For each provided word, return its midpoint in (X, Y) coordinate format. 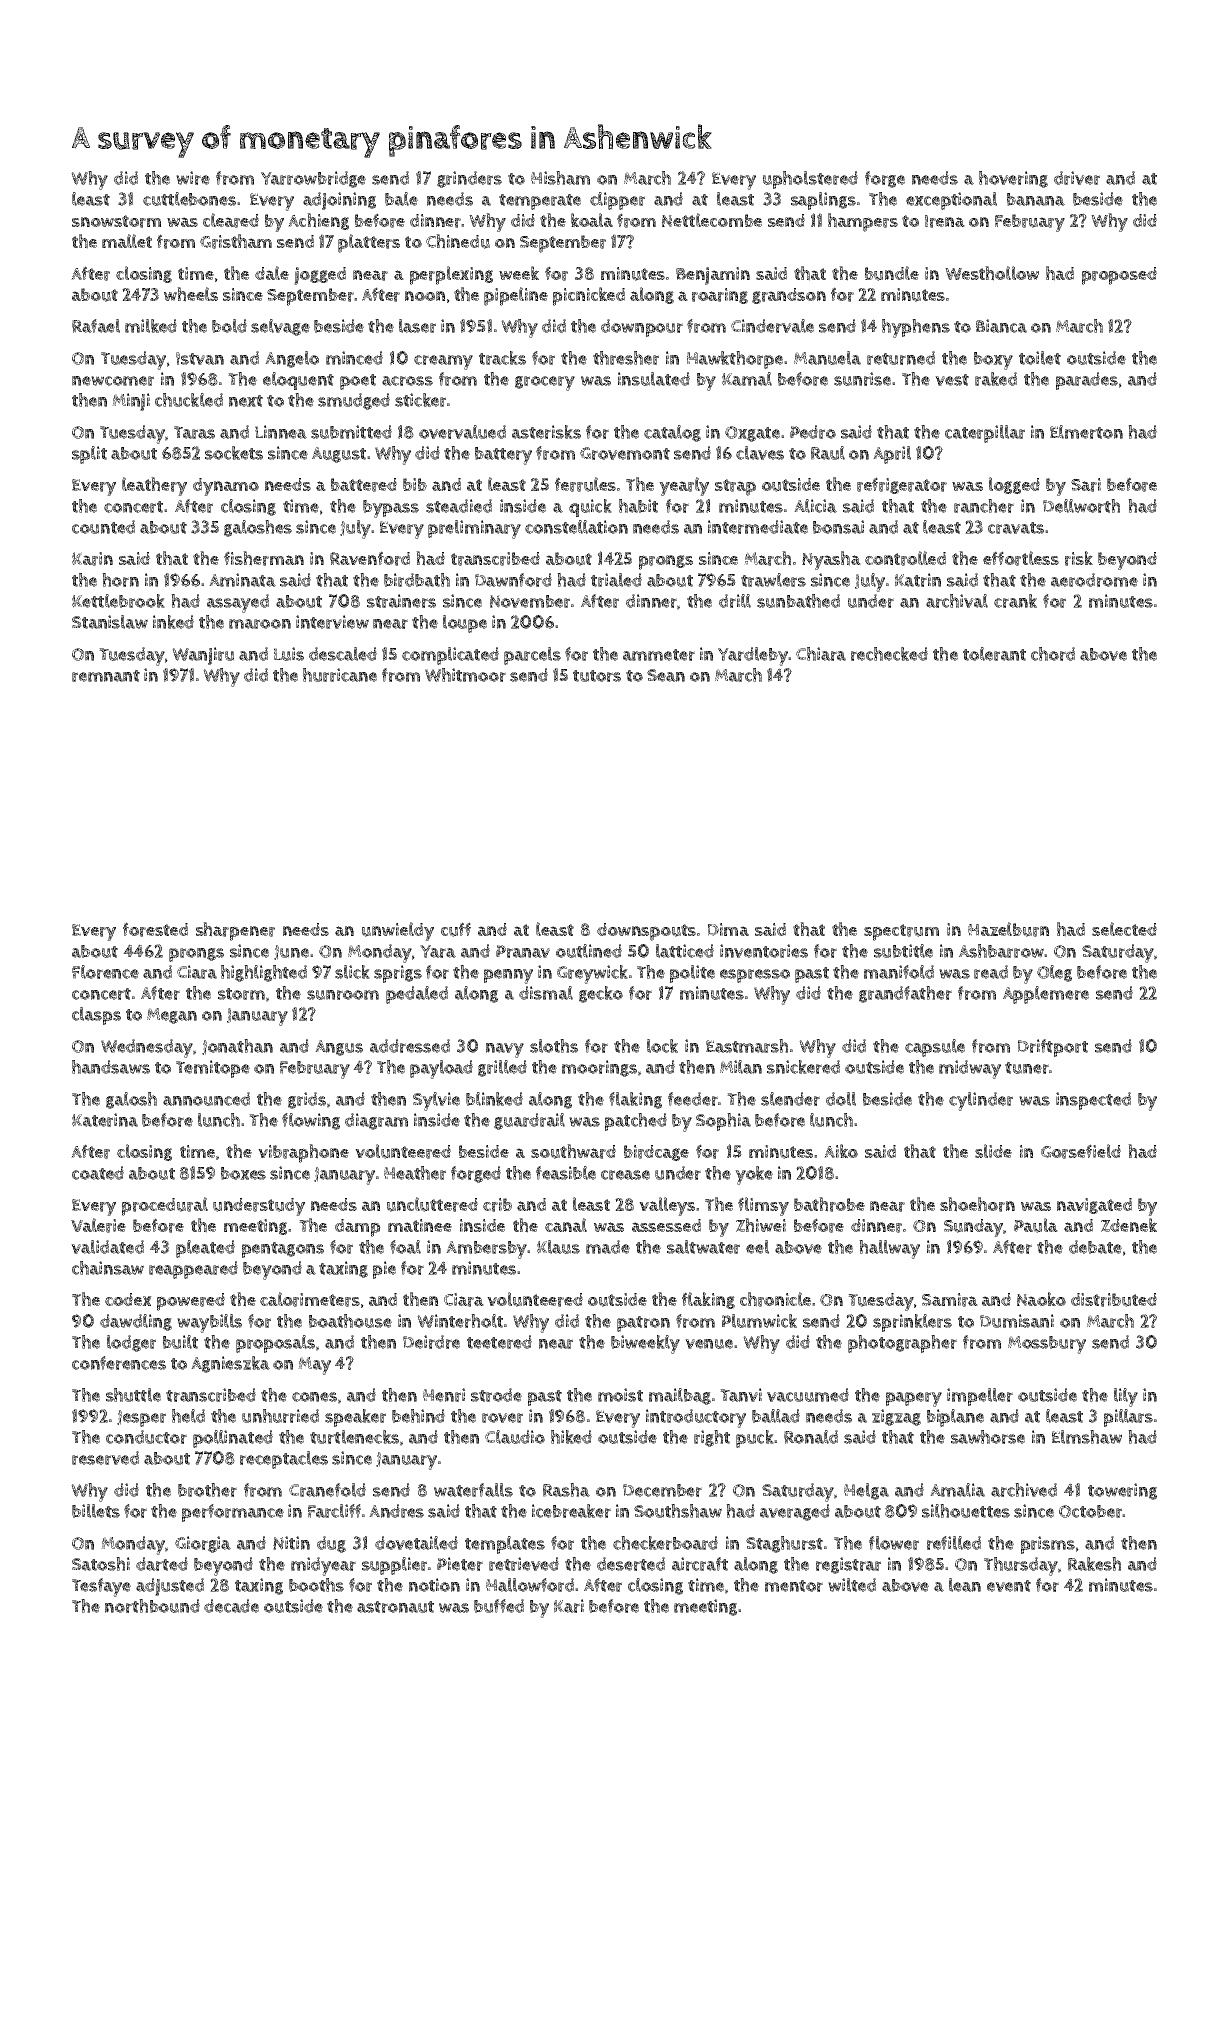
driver (1077, 178)
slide (993, 1151)
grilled (502, 1068)
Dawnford (513, 580)
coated (98, 1173)
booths (316, 1585)
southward (573, 1151)
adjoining (339, 201)
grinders (469, 179)
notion (434, 1585)
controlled (905, 558)
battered (364, 485)
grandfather (905, 994)
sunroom (343, 995)
